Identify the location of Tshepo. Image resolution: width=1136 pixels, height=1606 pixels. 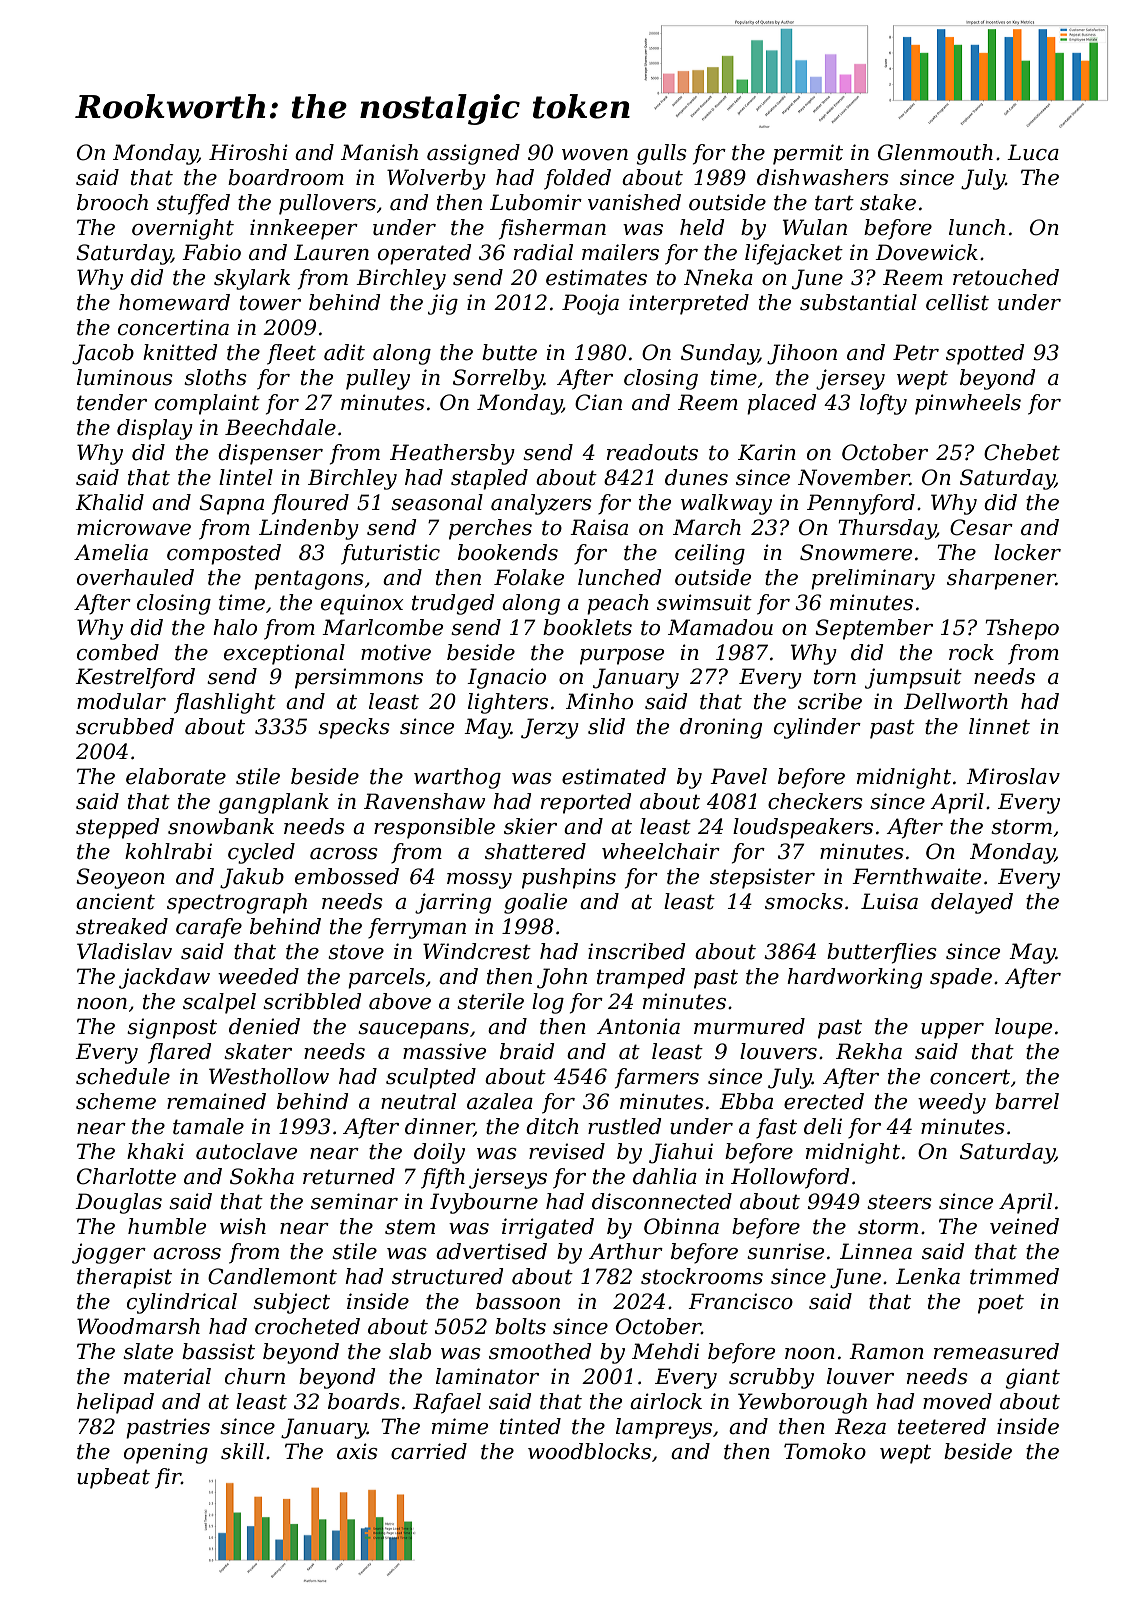
(1022, 629).
